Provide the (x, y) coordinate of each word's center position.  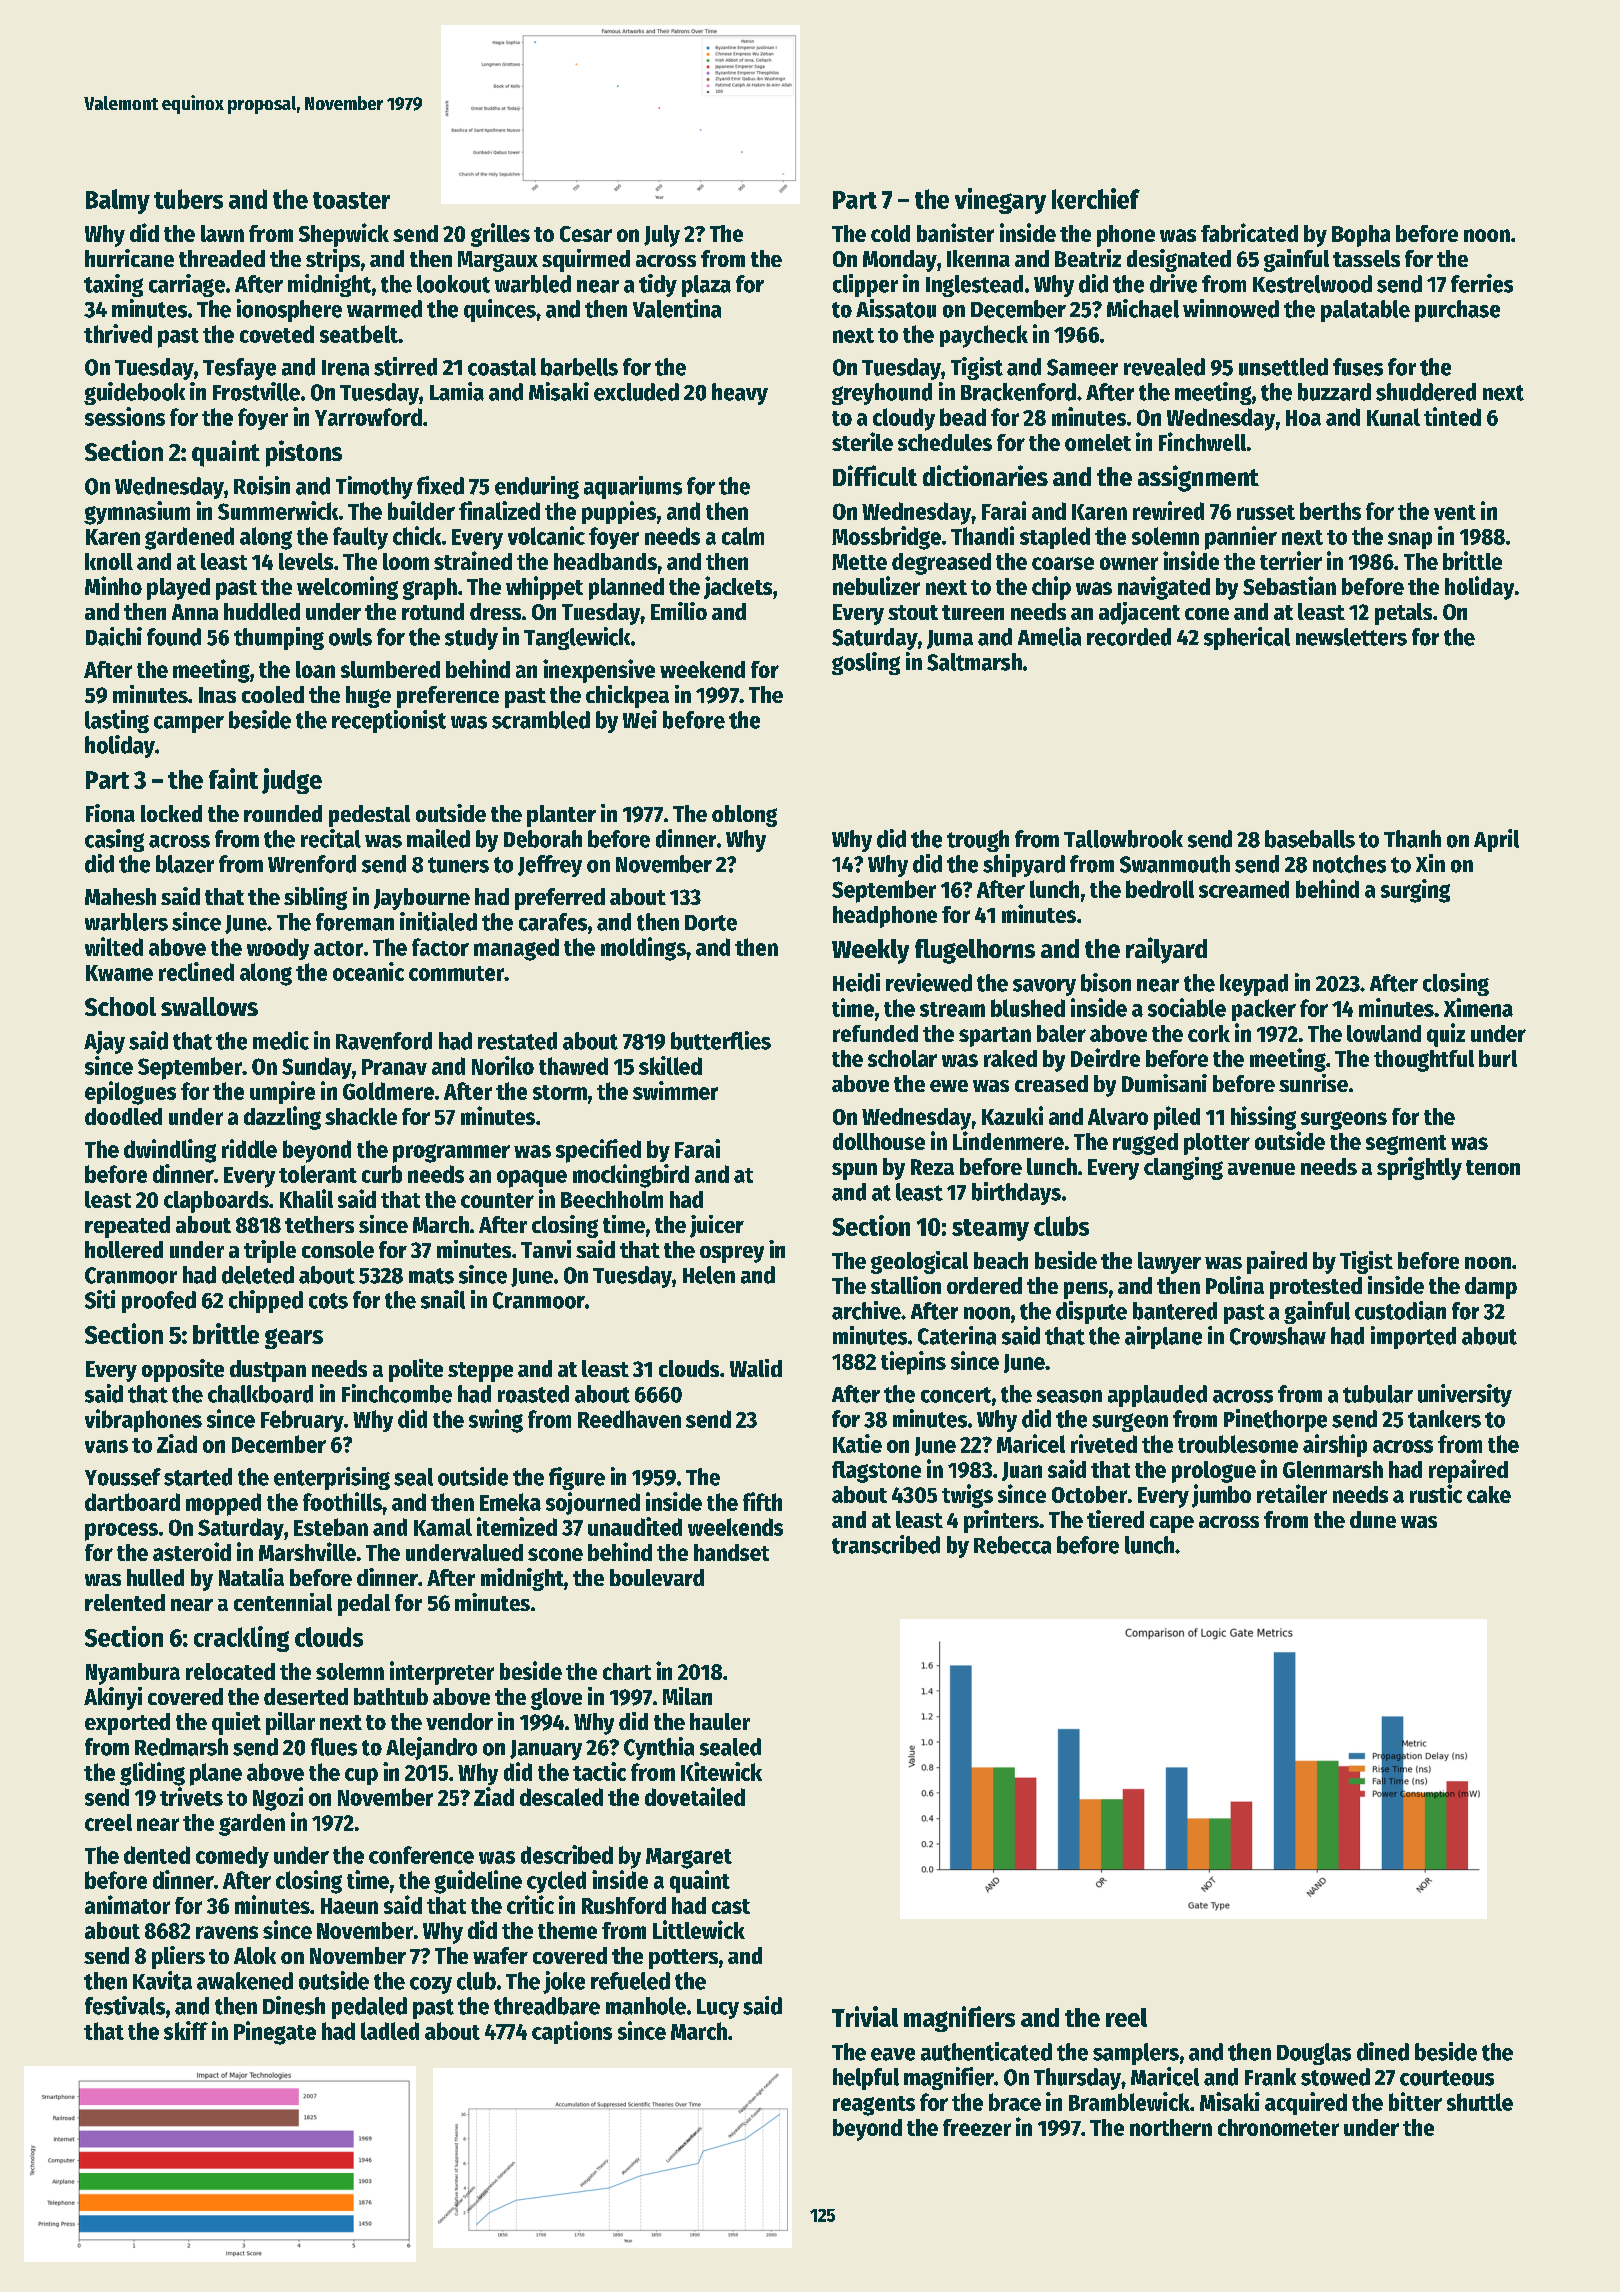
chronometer (1278, 2127)
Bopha (1361, 236)
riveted (1104, 1443)
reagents (874, 2106)
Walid (756, 1368)
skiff (186, 2030)
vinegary (1000, 201)
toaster (351, 200)
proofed (159, 1302)
